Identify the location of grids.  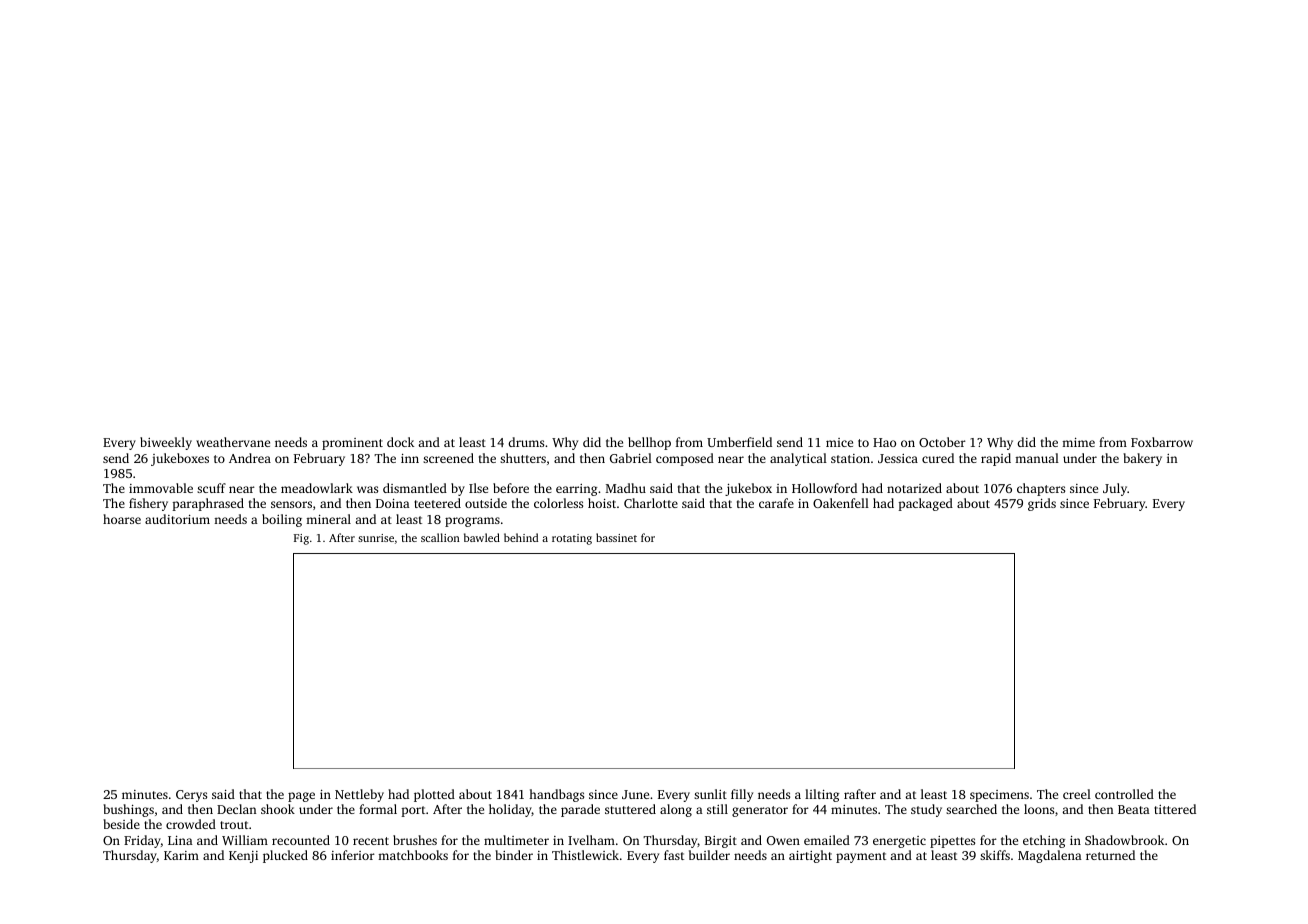
(1042, 504).
